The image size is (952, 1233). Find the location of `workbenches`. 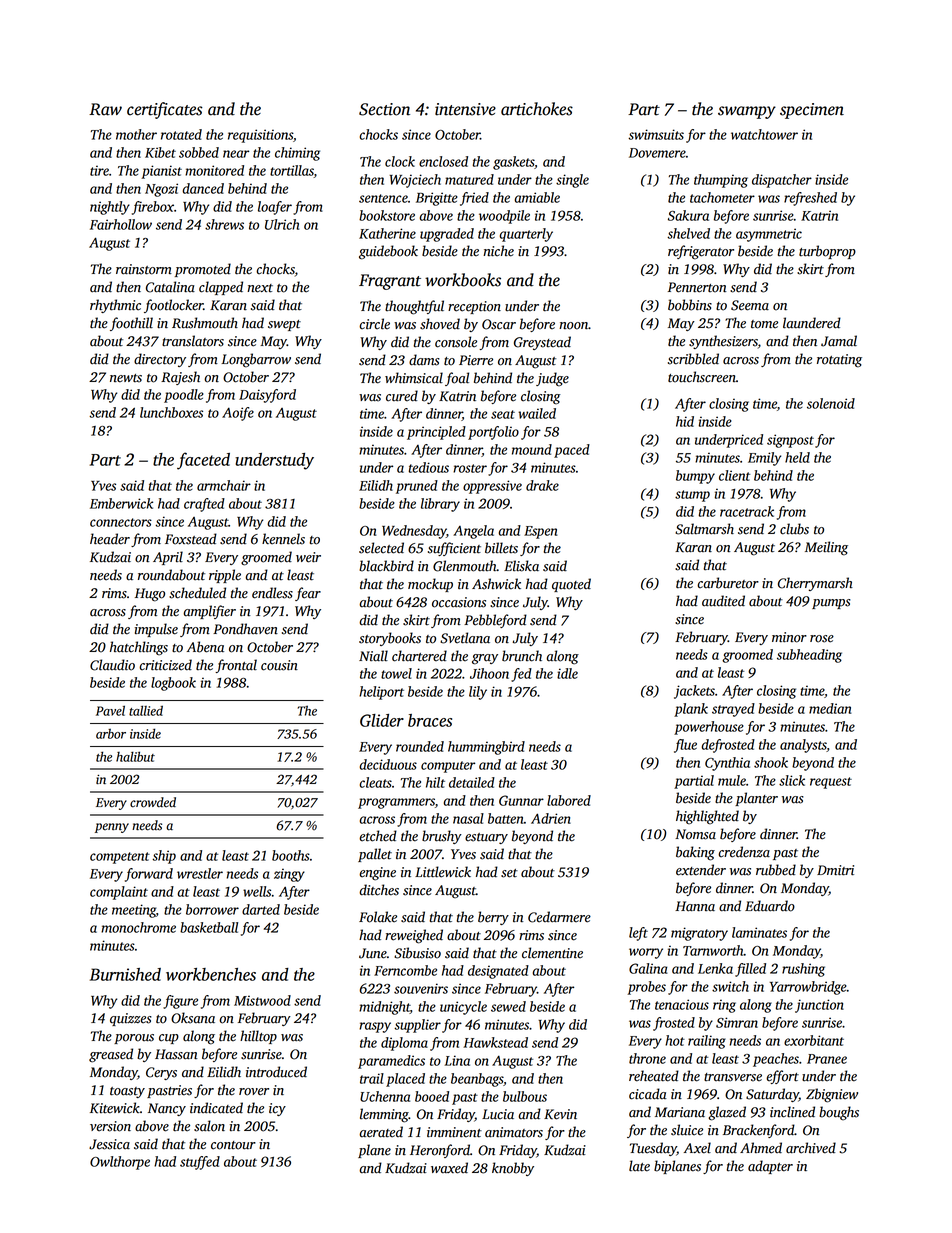

workbenches is located at coordinates (211, 974).
